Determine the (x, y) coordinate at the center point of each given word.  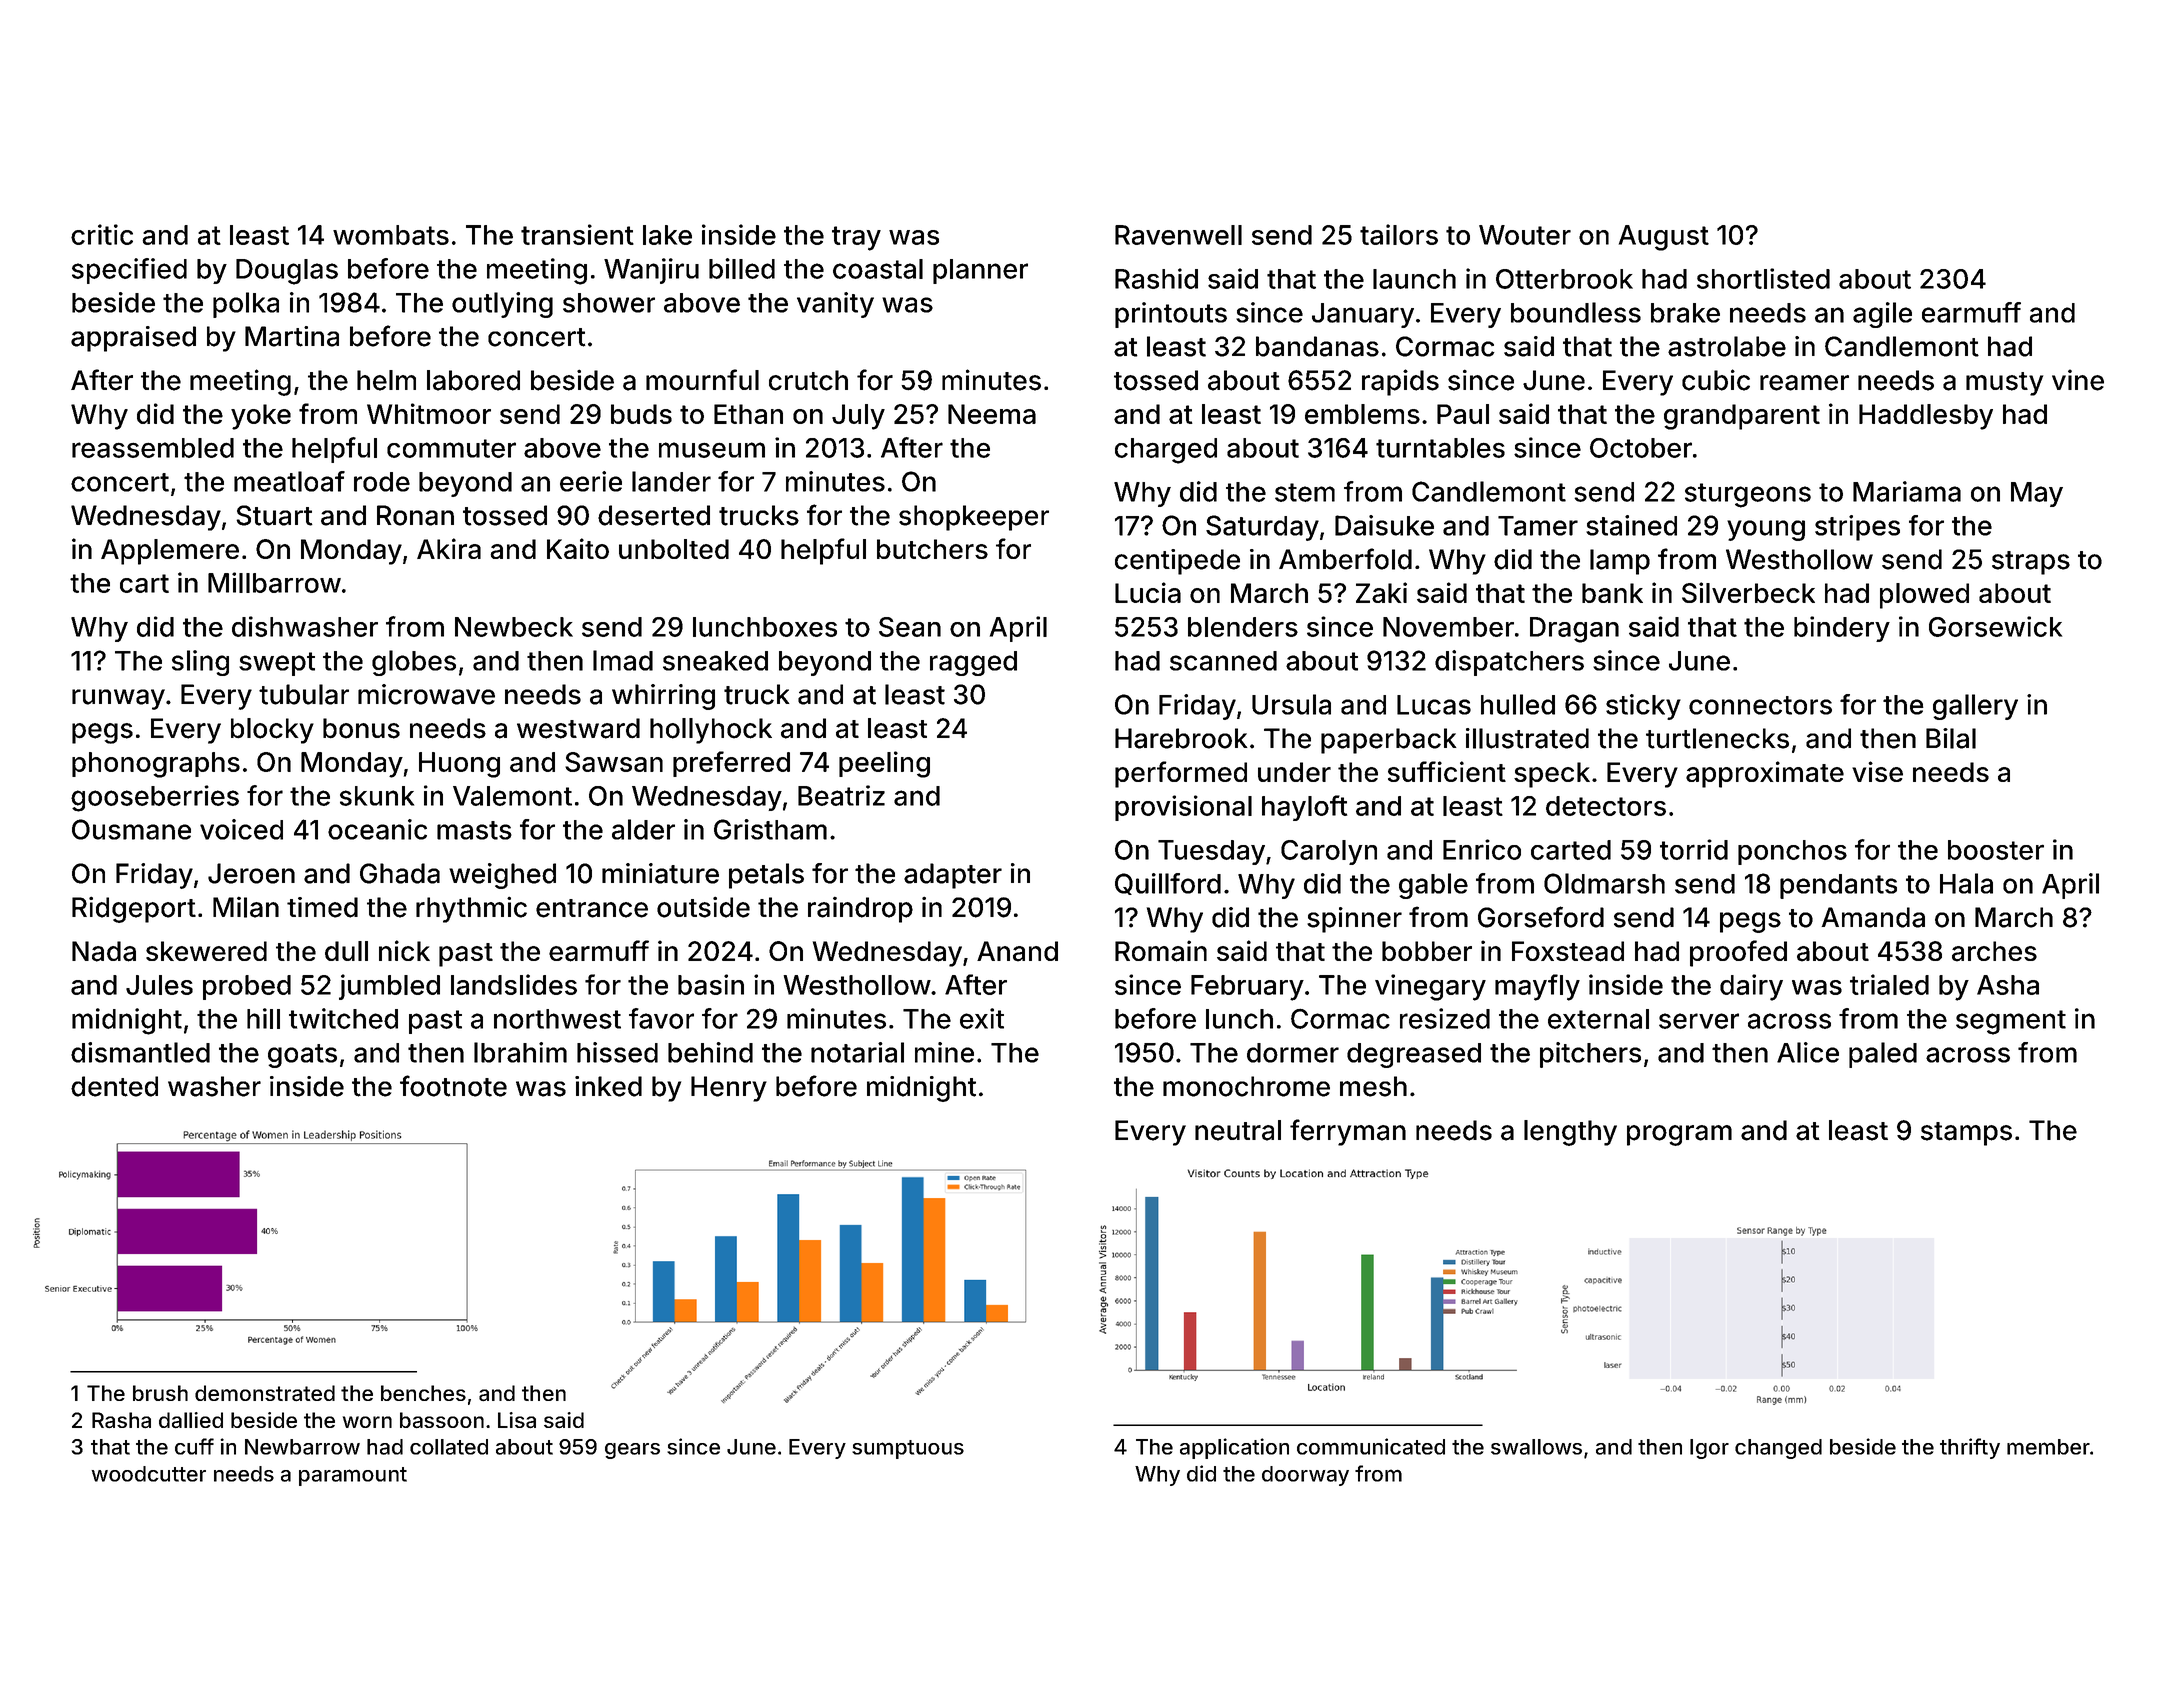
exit (982, 1018)
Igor (1709, 1449)
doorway (1305, 1476)
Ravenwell (1178, 235)
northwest (557, 1019)
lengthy (1570, 1133)
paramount (353, 1476)
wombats (391, 235)
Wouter (1525, 235)
